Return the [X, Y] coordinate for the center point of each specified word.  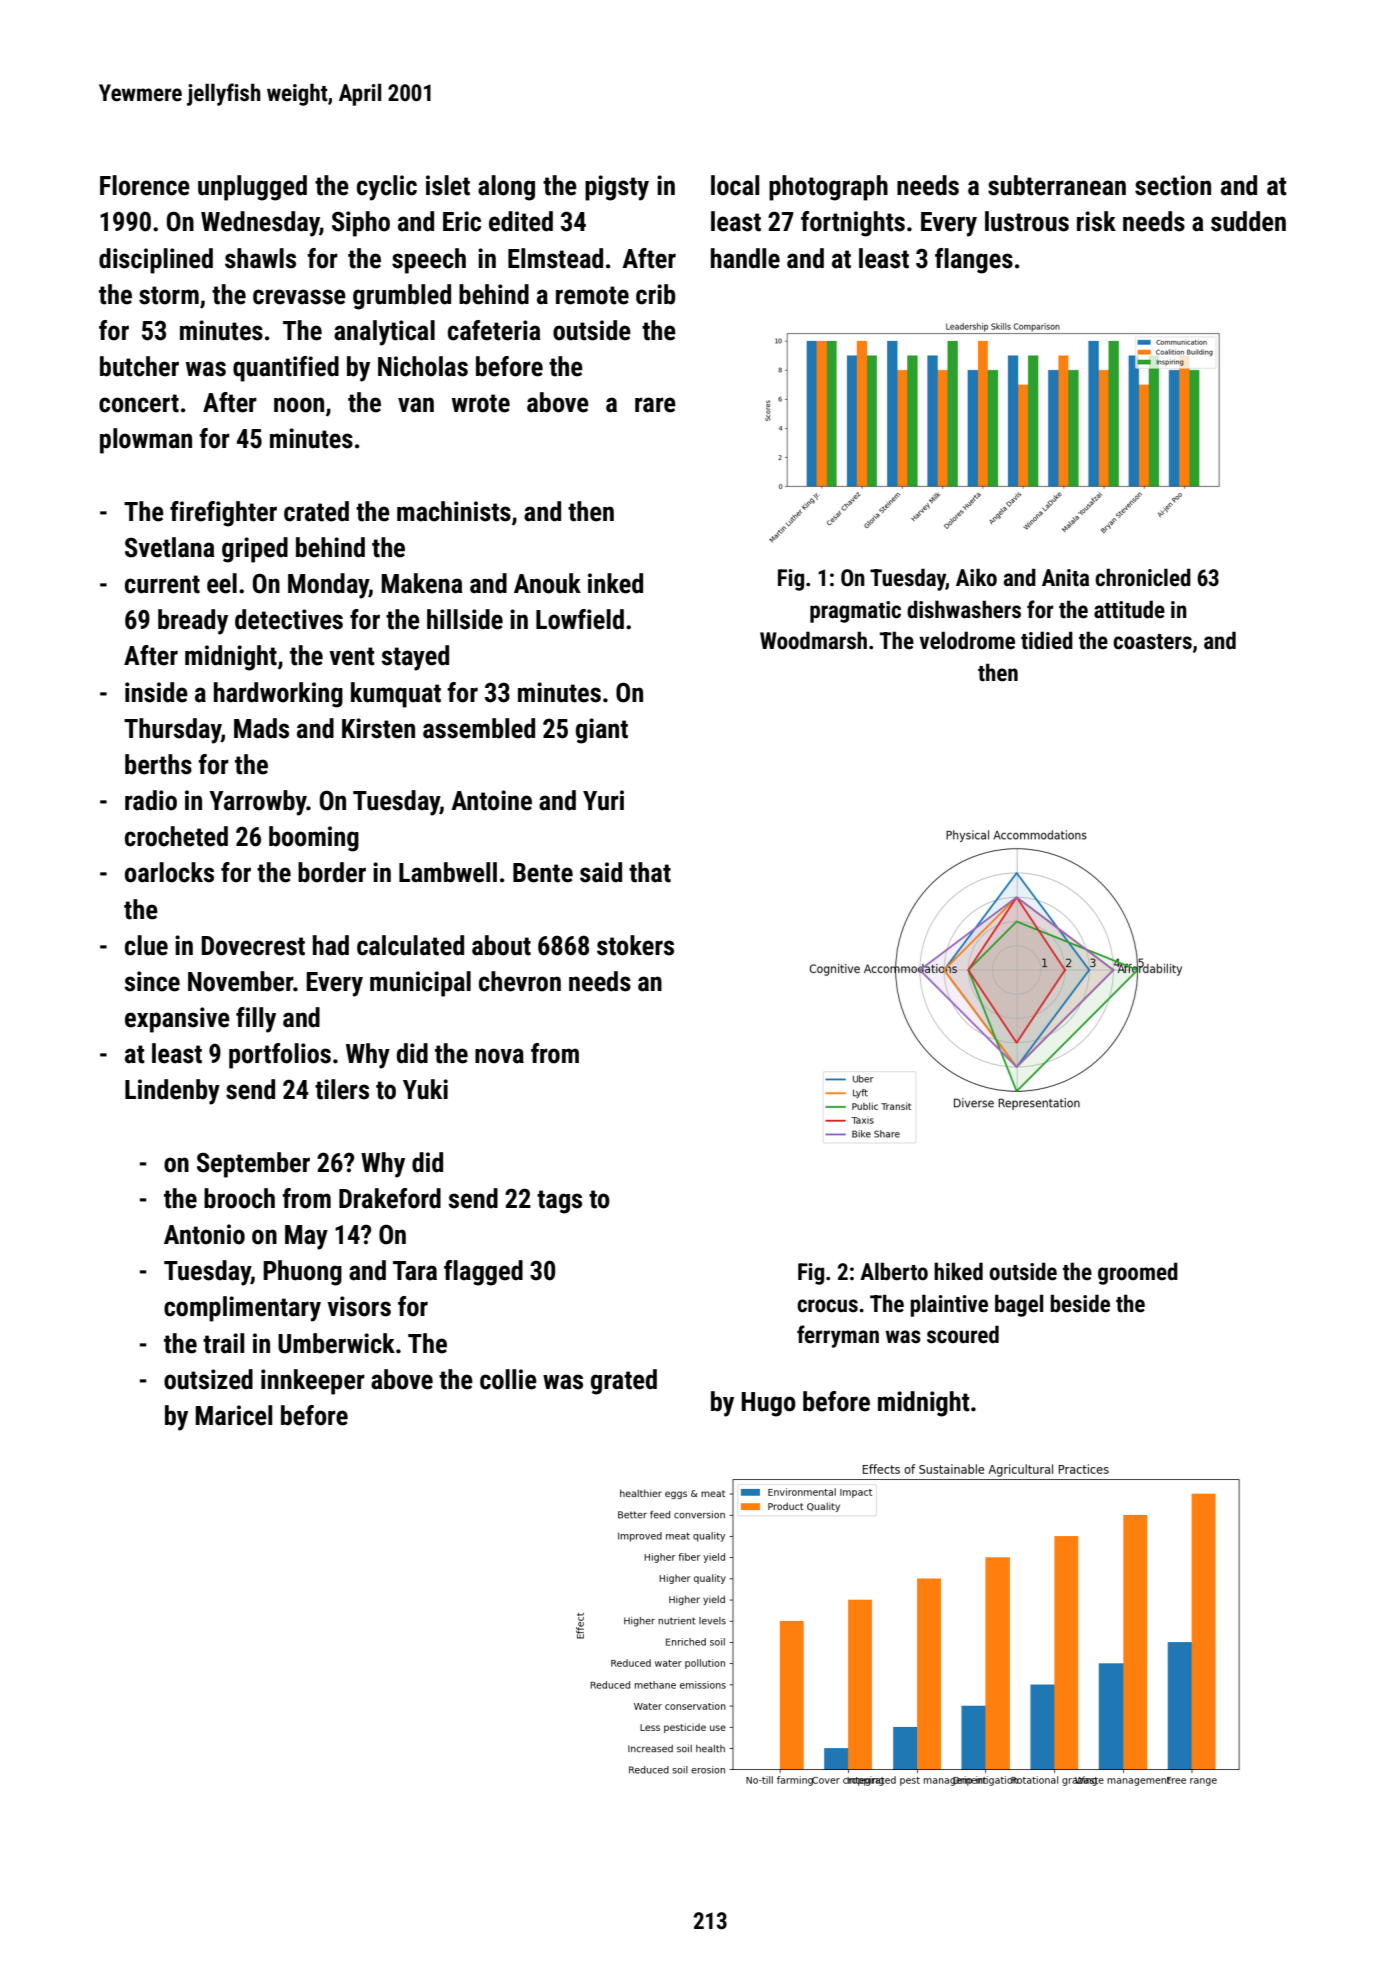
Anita [1065, 578]
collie [508, 1379]
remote [592, 295]
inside [156, 692]
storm [169, 295]
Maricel [233, 1415]
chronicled [1143, 577]
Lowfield [580, 619]
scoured [963, 1334]
